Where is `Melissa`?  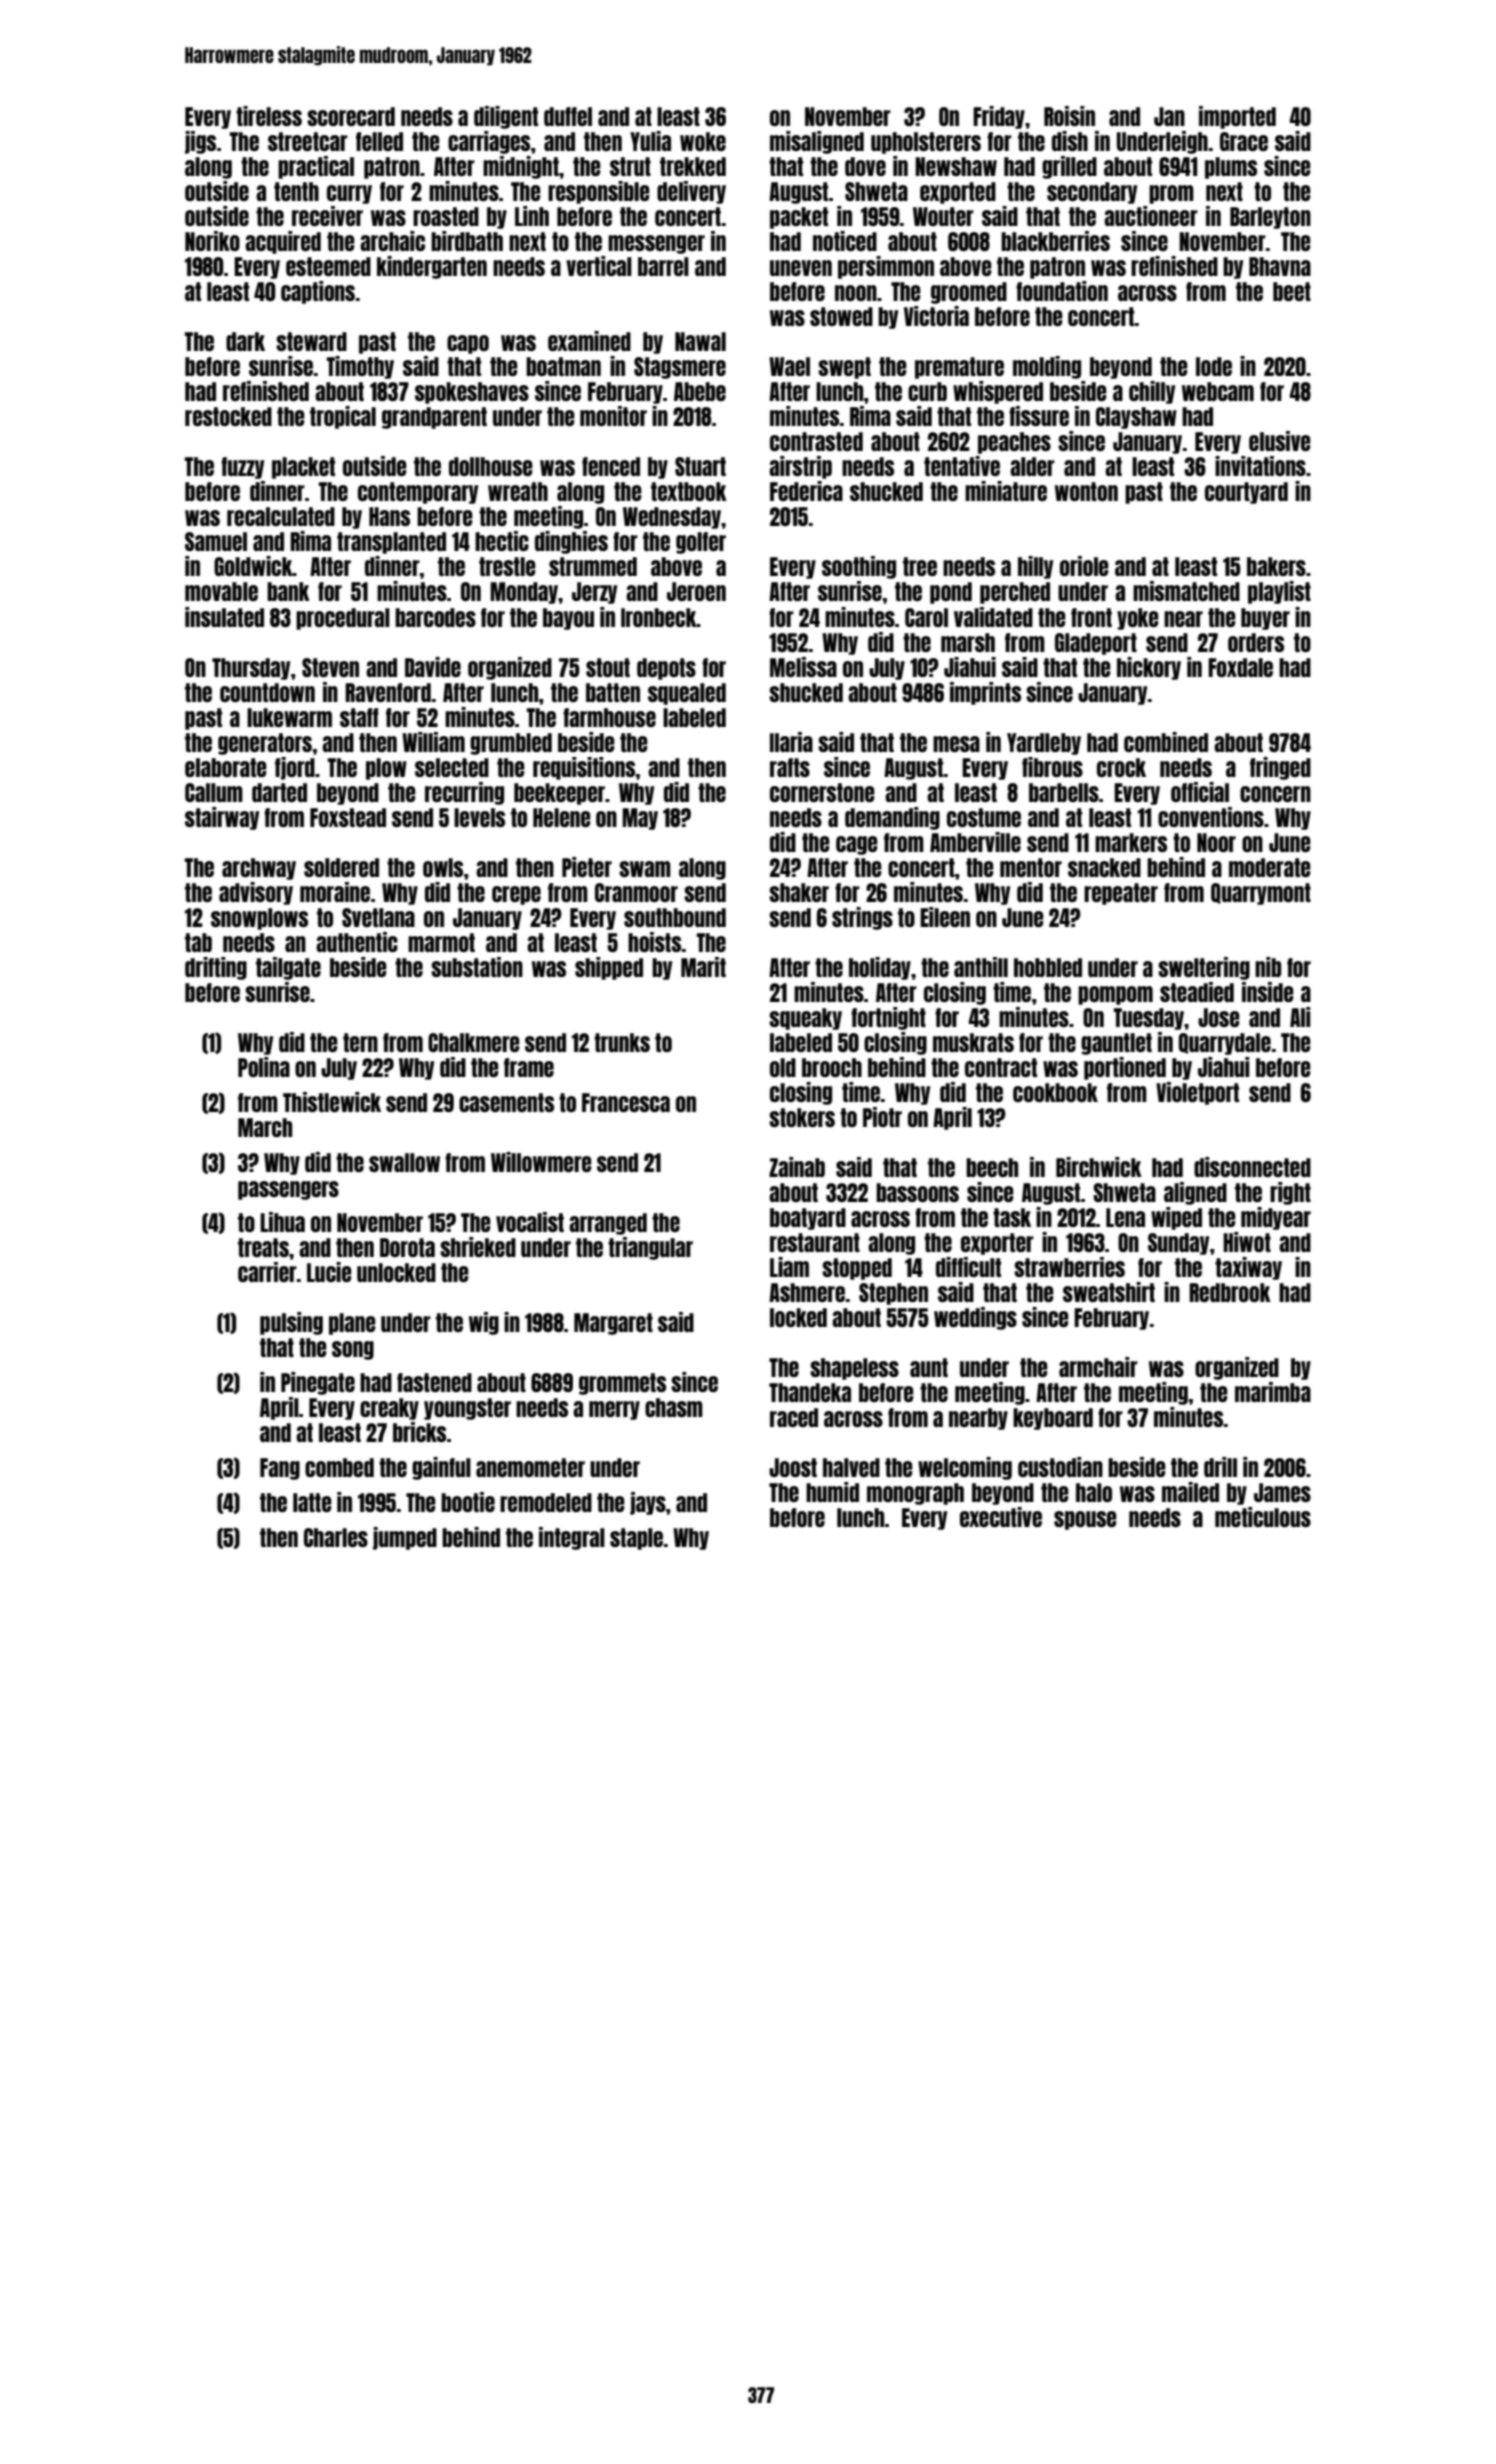 Melissa is located at coordinates (803, 667).
